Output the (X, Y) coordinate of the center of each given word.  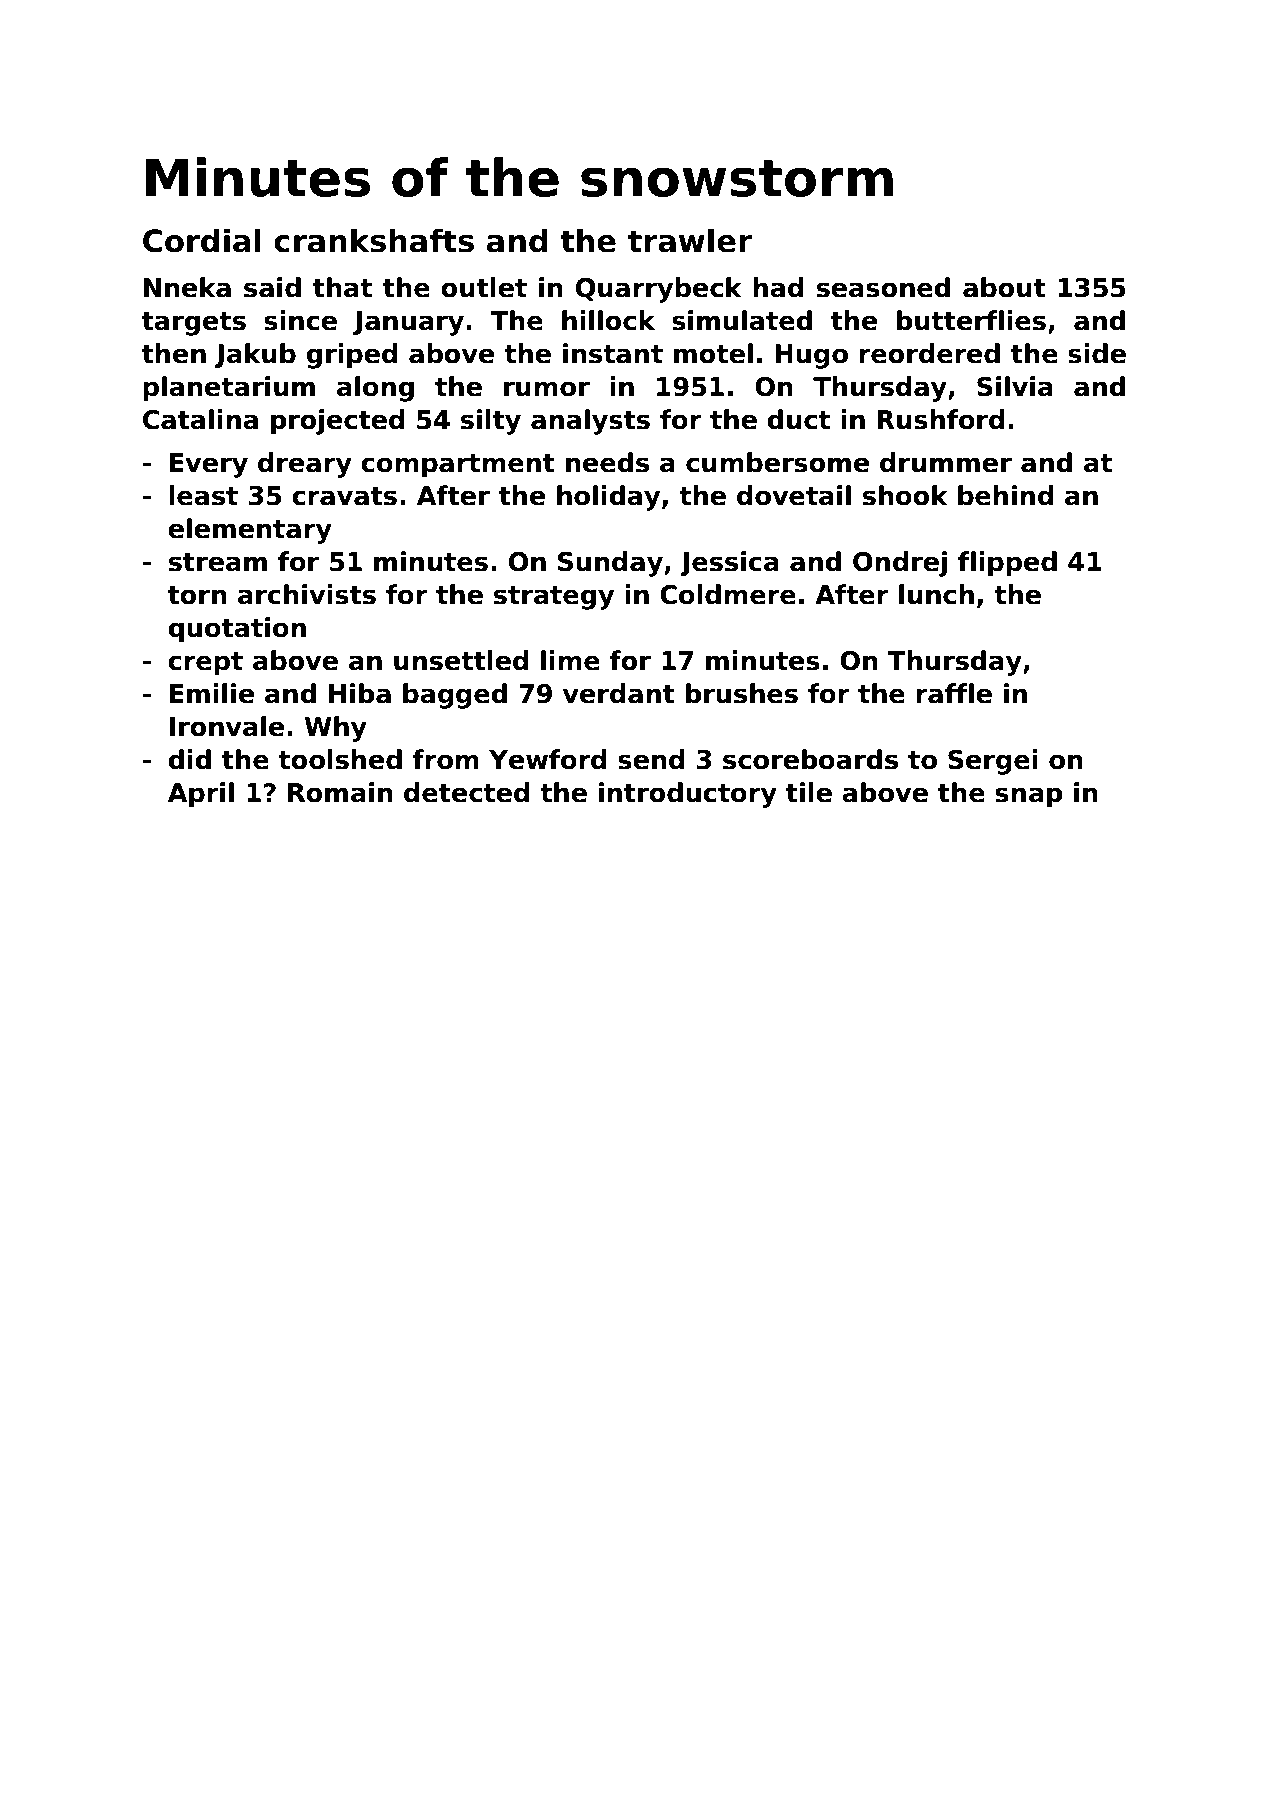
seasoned (883, 287)
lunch (936, 594)
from (445, 759)
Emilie (212, 693)
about (1004, 287)
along (375, 389)
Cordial (202, 240)
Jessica (729, 563)
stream (218, 562)
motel (713, 353)
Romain (340, 792)
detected (467, 792)
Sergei (993, 762)
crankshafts (374, 240)
